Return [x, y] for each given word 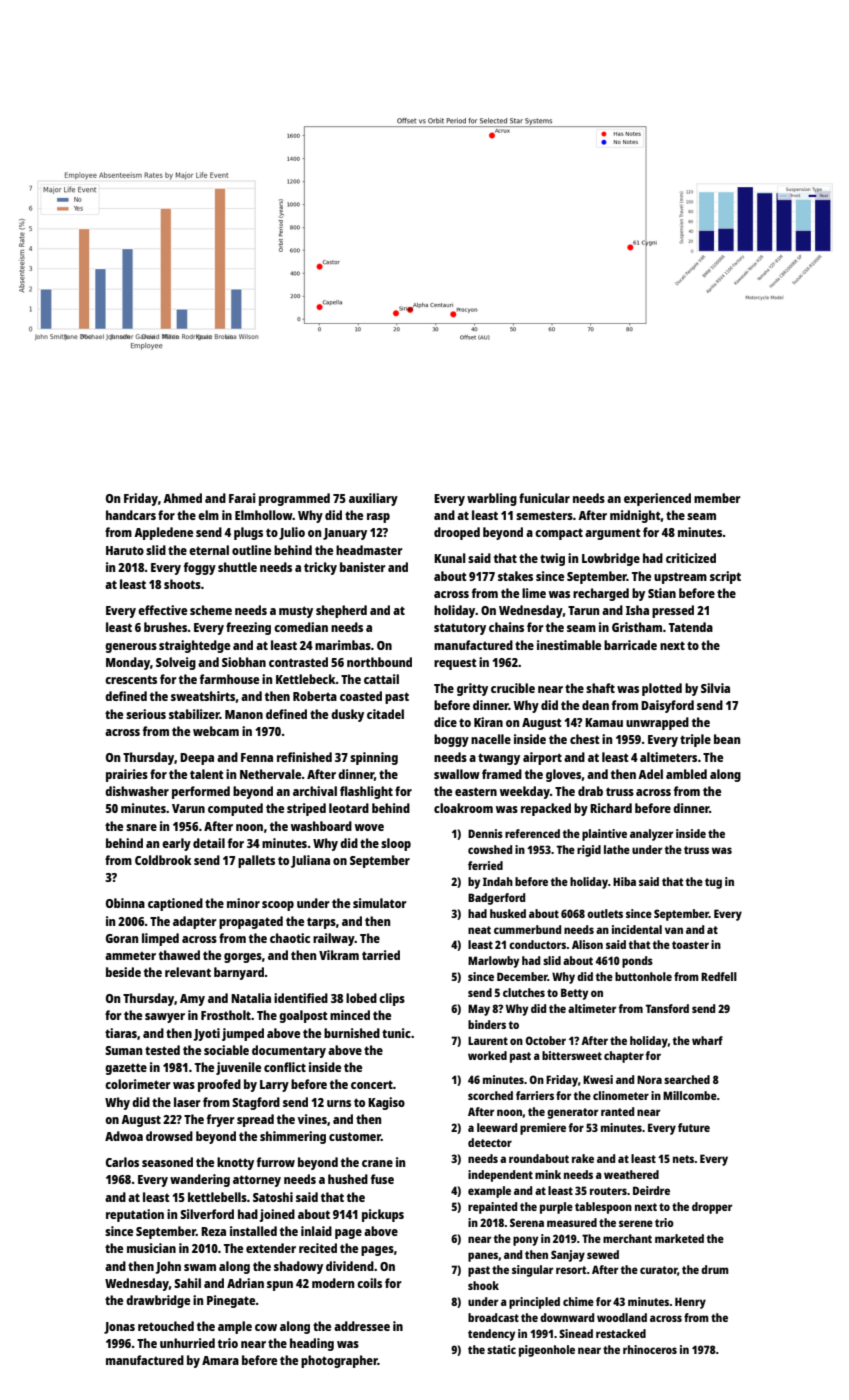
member [717, 498]
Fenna [257, 757]
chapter [624, 1057]
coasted [361, 696]
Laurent [488, 1040]
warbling [492, 499]
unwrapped [657, 723]
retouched [166, 1326]
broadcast [493, 1317]
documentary [289, 1051]
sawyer [165, 1018]
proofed [219, 1085]
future [694, 1127]
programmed [294, 499]
